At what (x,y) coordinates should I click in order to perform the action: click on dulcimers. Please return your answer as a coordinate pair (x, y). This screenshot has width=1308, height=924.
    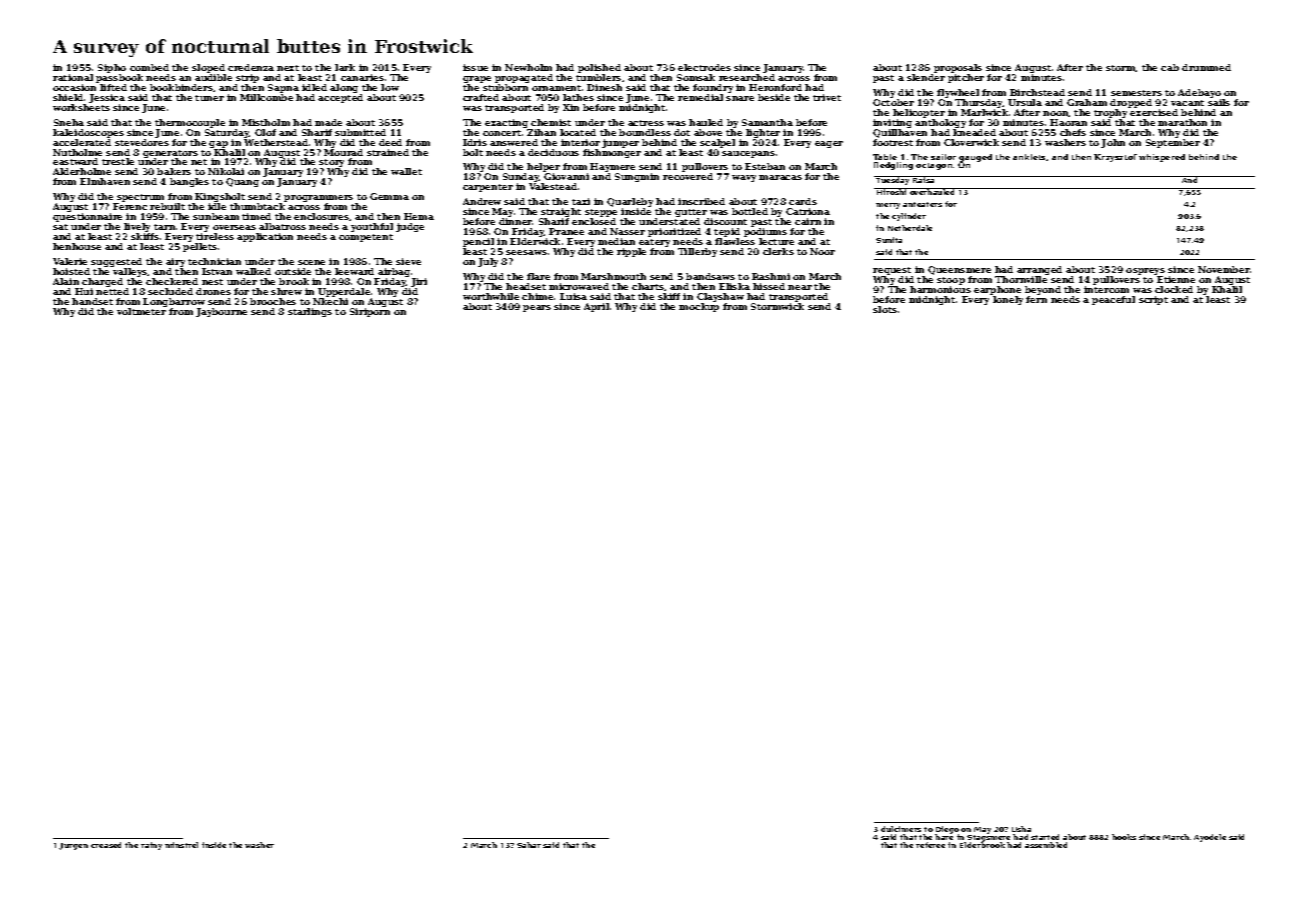
    Looking at the image, I should click on (901, 829).
